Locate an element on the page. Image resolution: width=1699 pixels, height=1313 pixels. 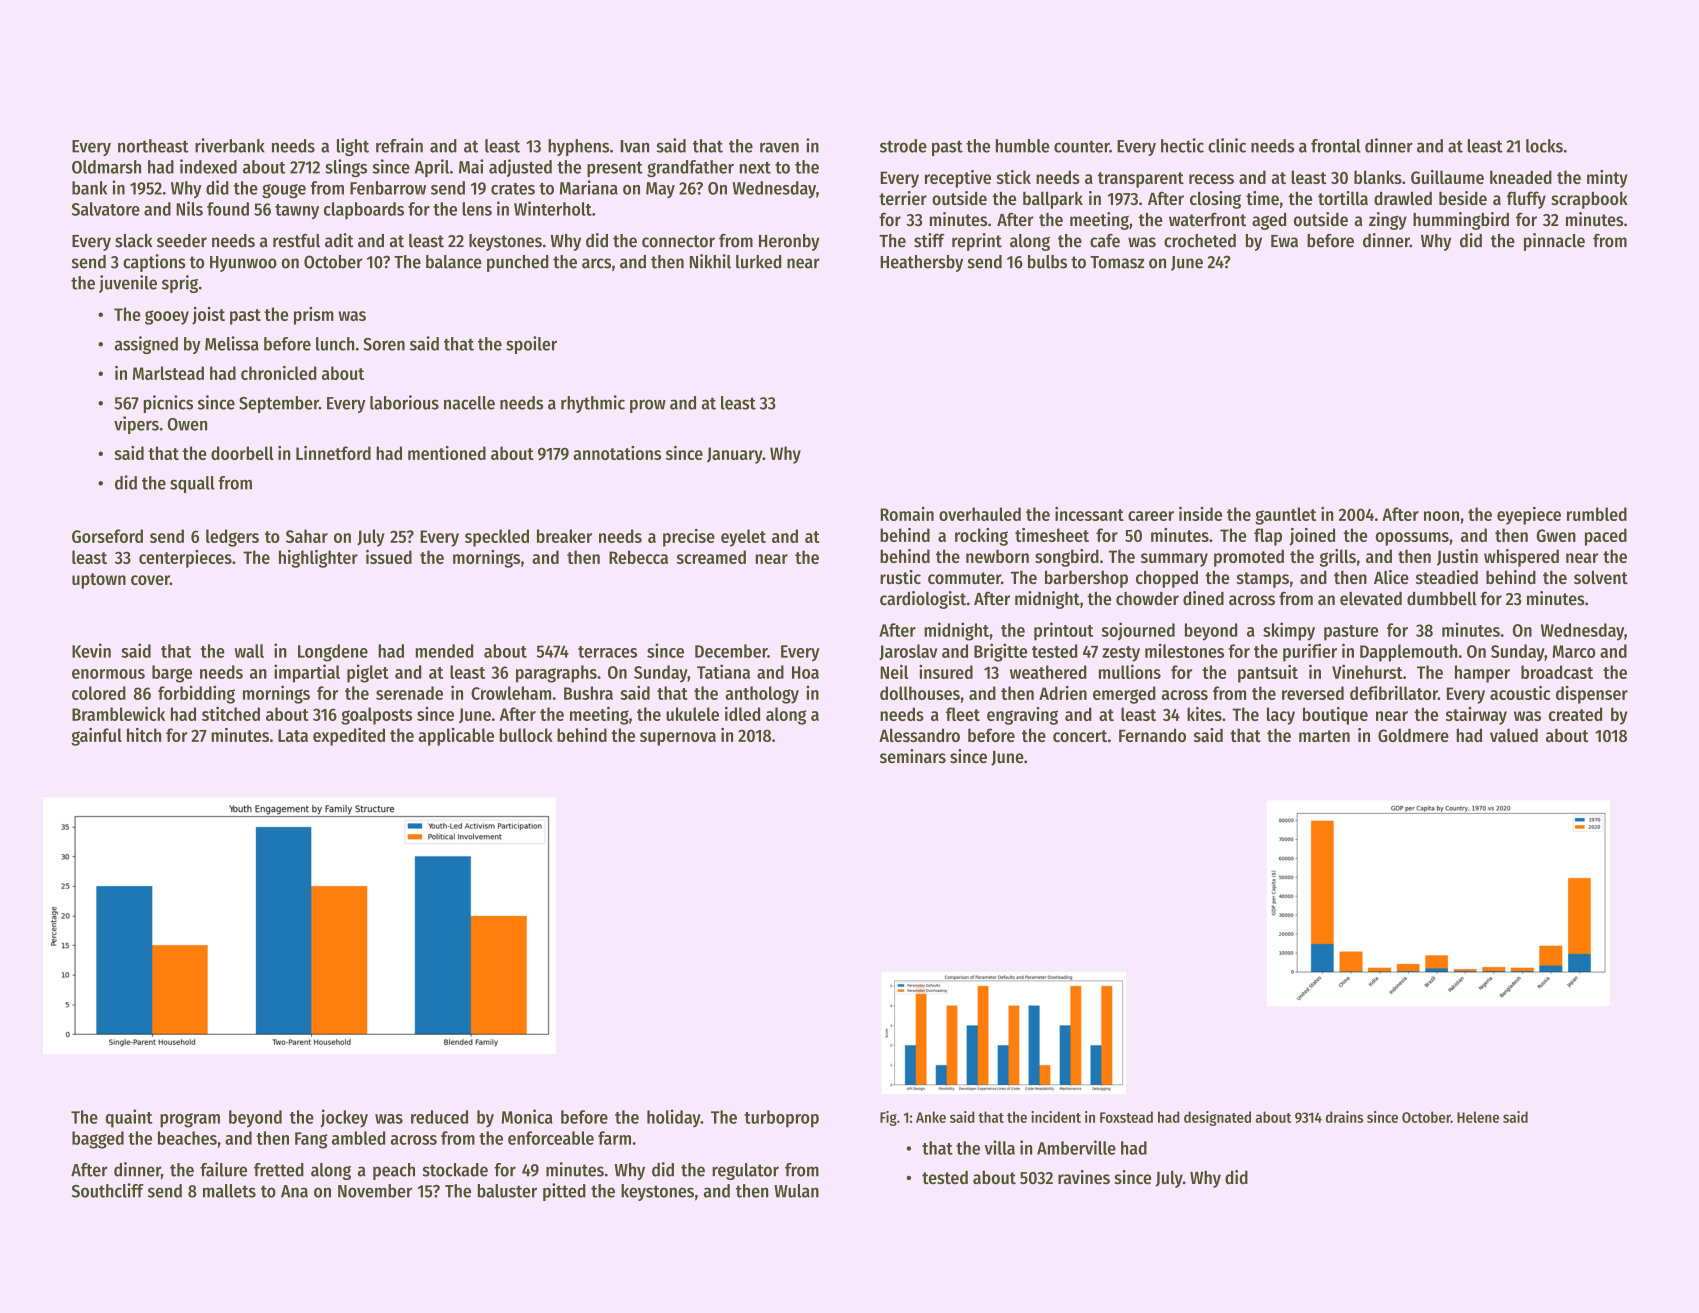
Goldmere is located at coordinates (1413, 735).
